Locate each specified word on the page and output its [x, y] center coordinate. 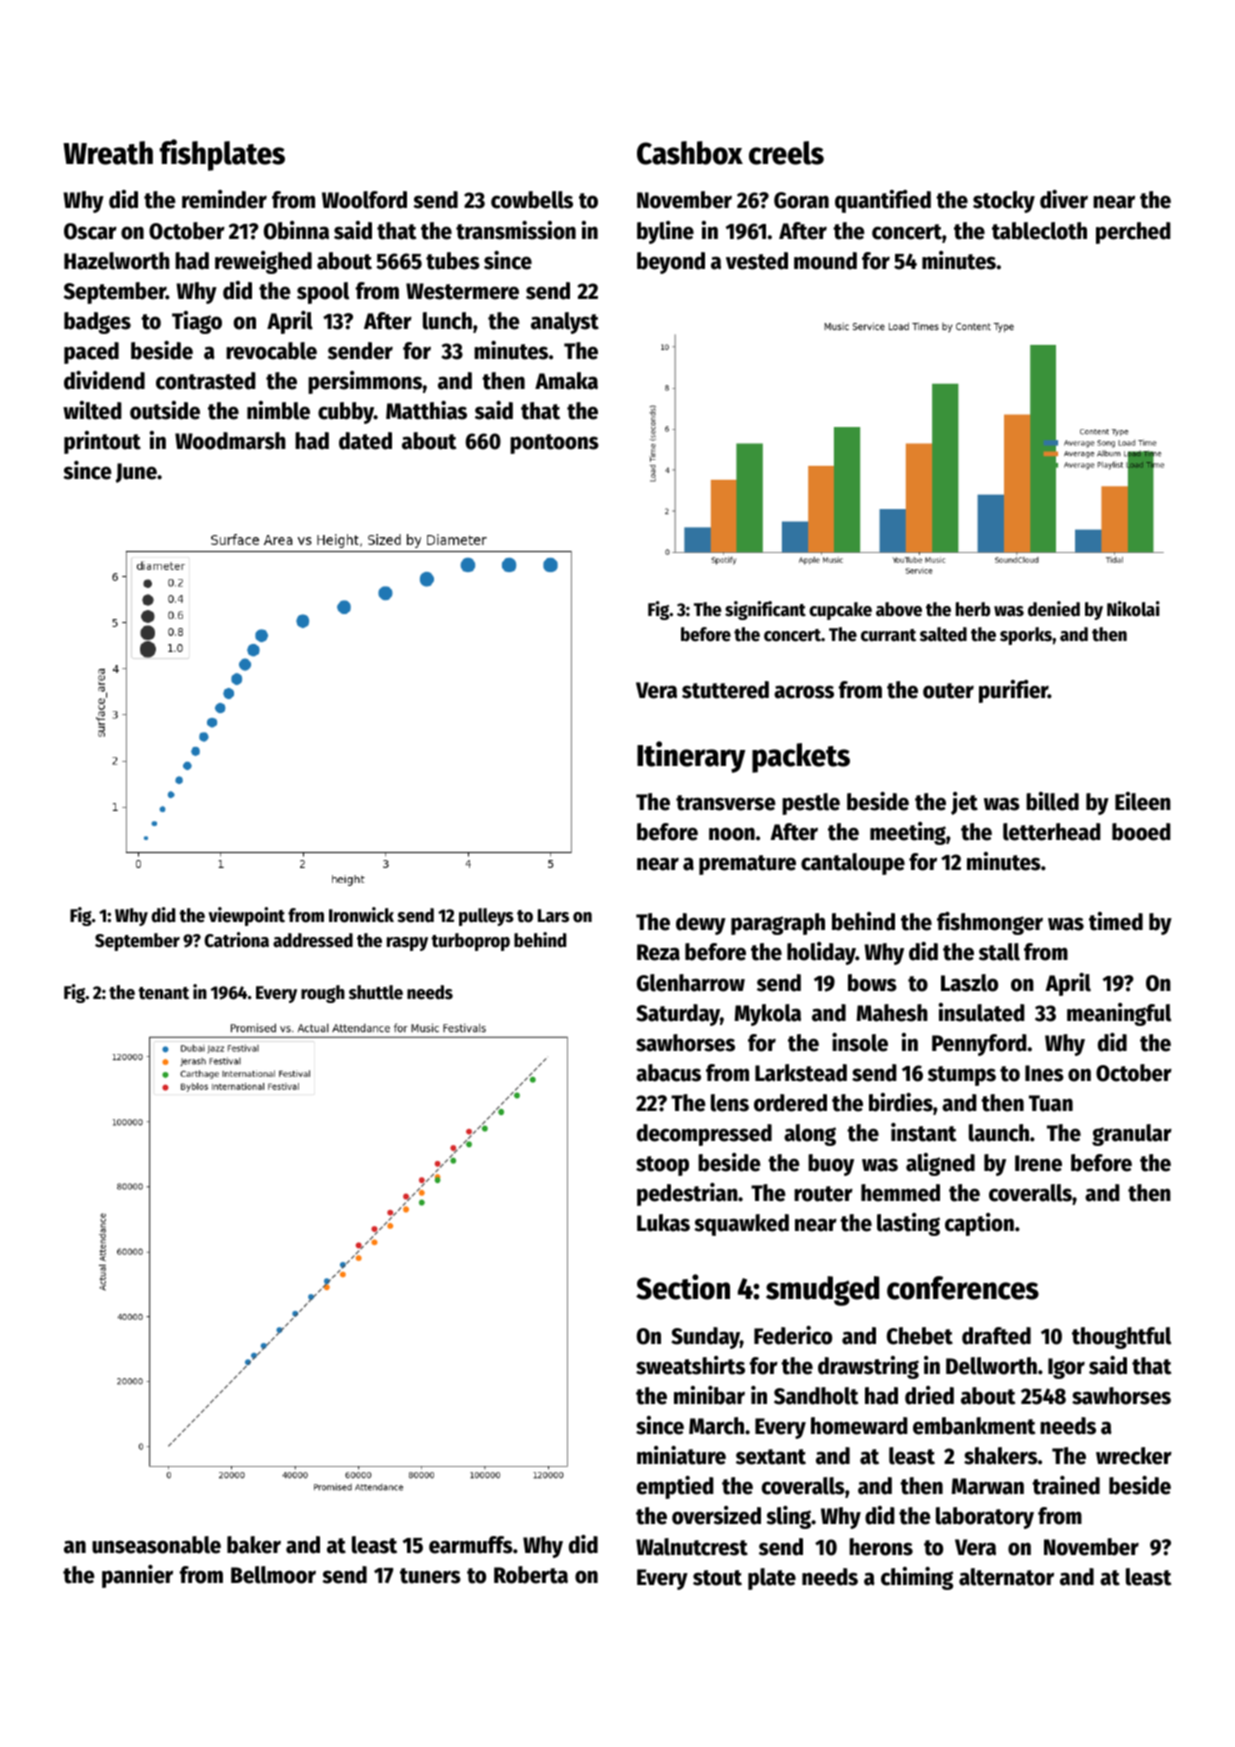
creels [786, 153]
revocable [271, 351]
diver [1064, 199]
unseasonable [156, 1545]
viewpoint [246, 916]
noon [732, 834]
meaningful [1119, 1014]
